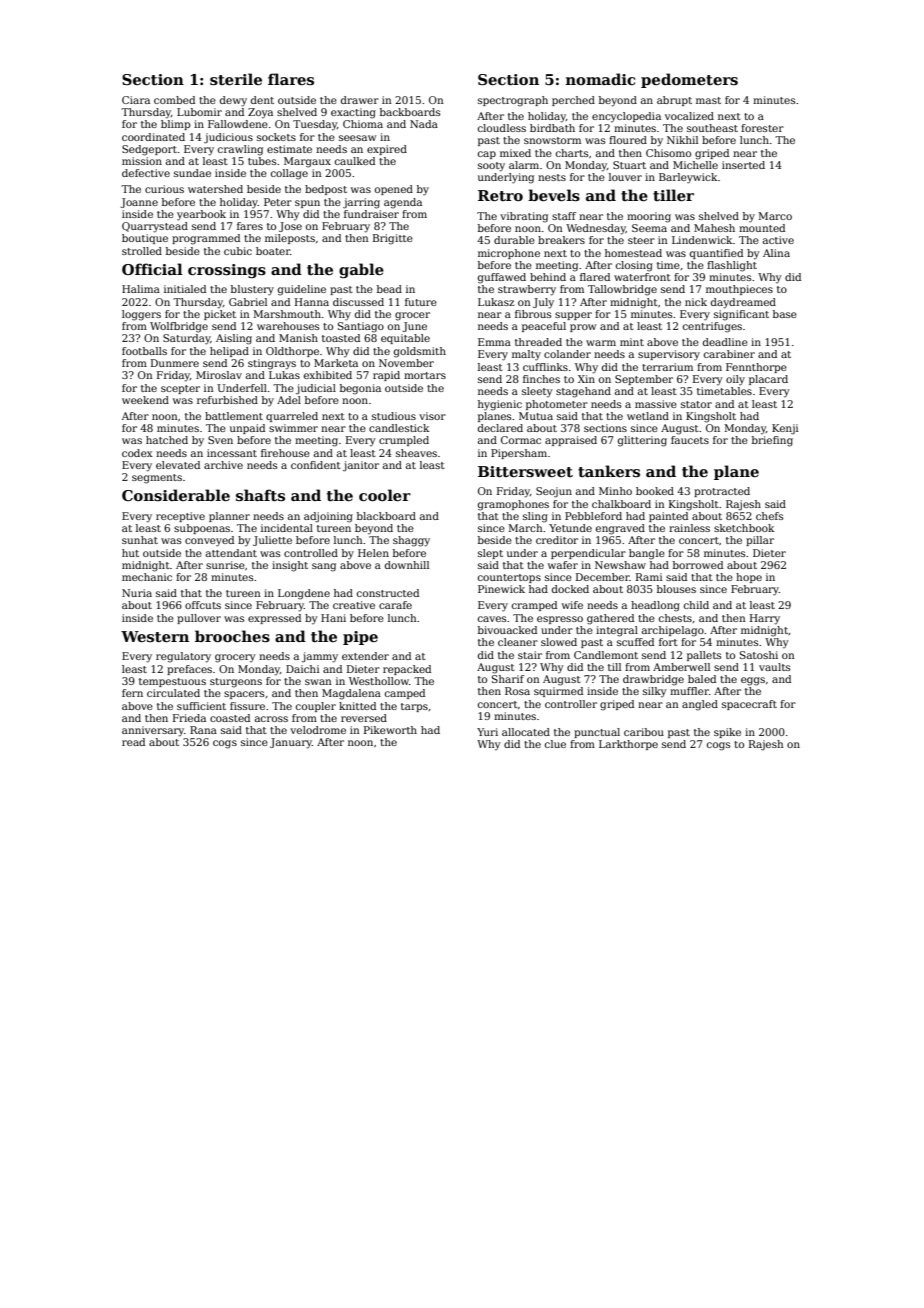  What do you see at coordinates (743, 165) in the screenshot?
I see `inserted` at bounding box center [743, 165].
